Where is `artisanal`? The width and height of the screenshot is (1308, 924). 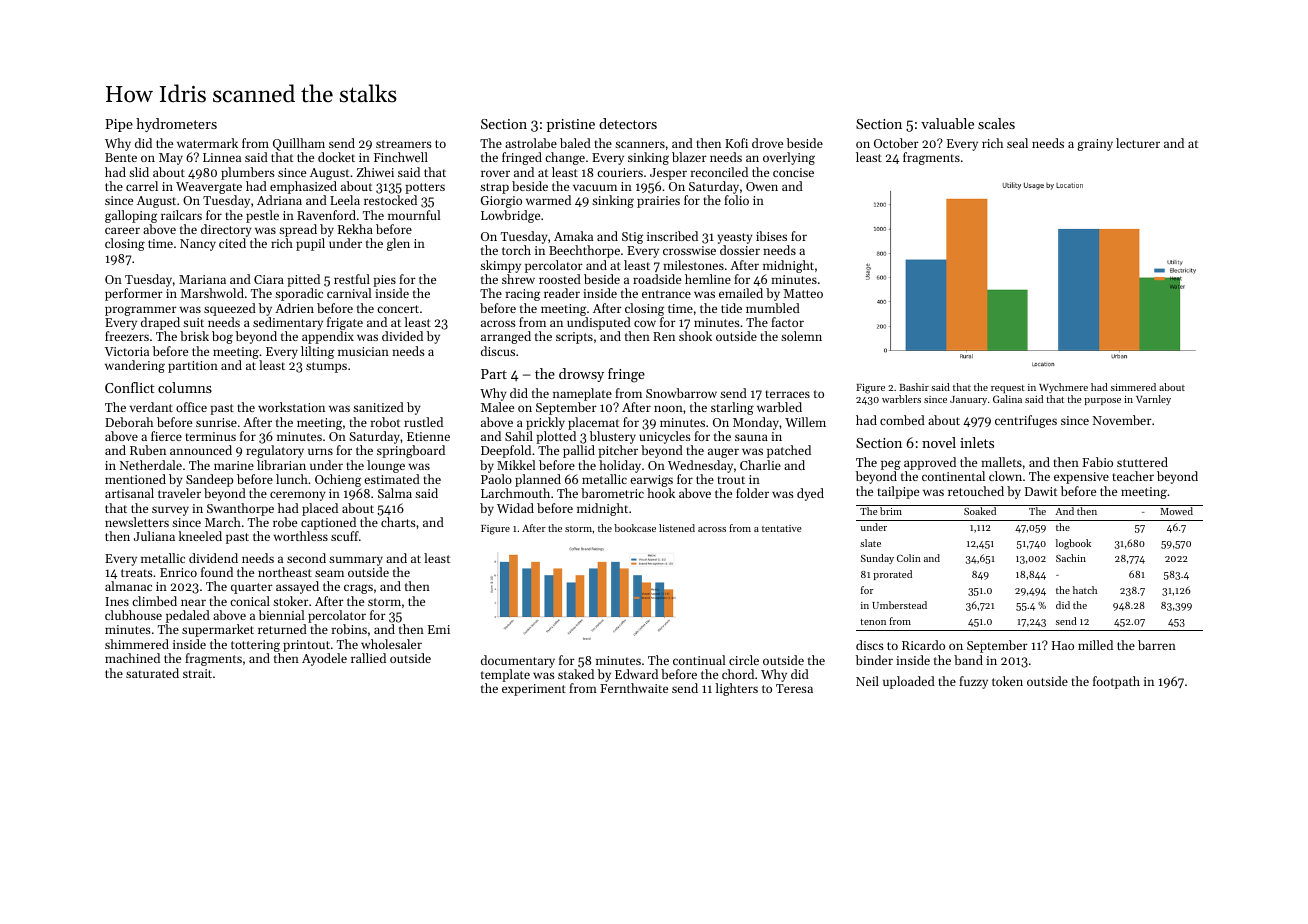 artisanal is located at coordinates (129, 493).
